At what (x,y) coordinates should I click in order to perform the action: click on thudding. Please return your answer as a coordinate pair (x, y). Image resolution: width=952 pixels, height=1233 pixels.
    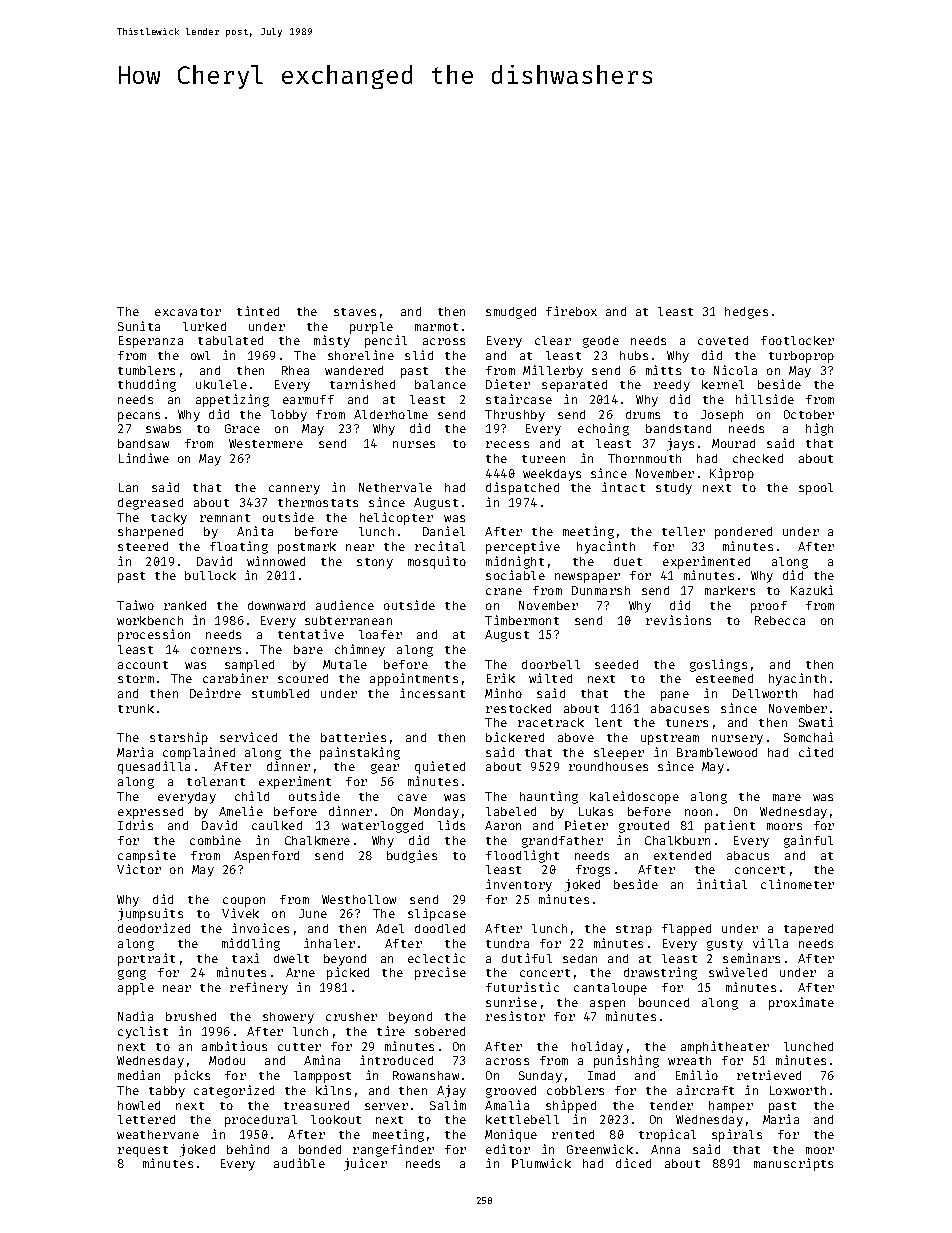
    Looking at the image, I should click on (147, 385).
